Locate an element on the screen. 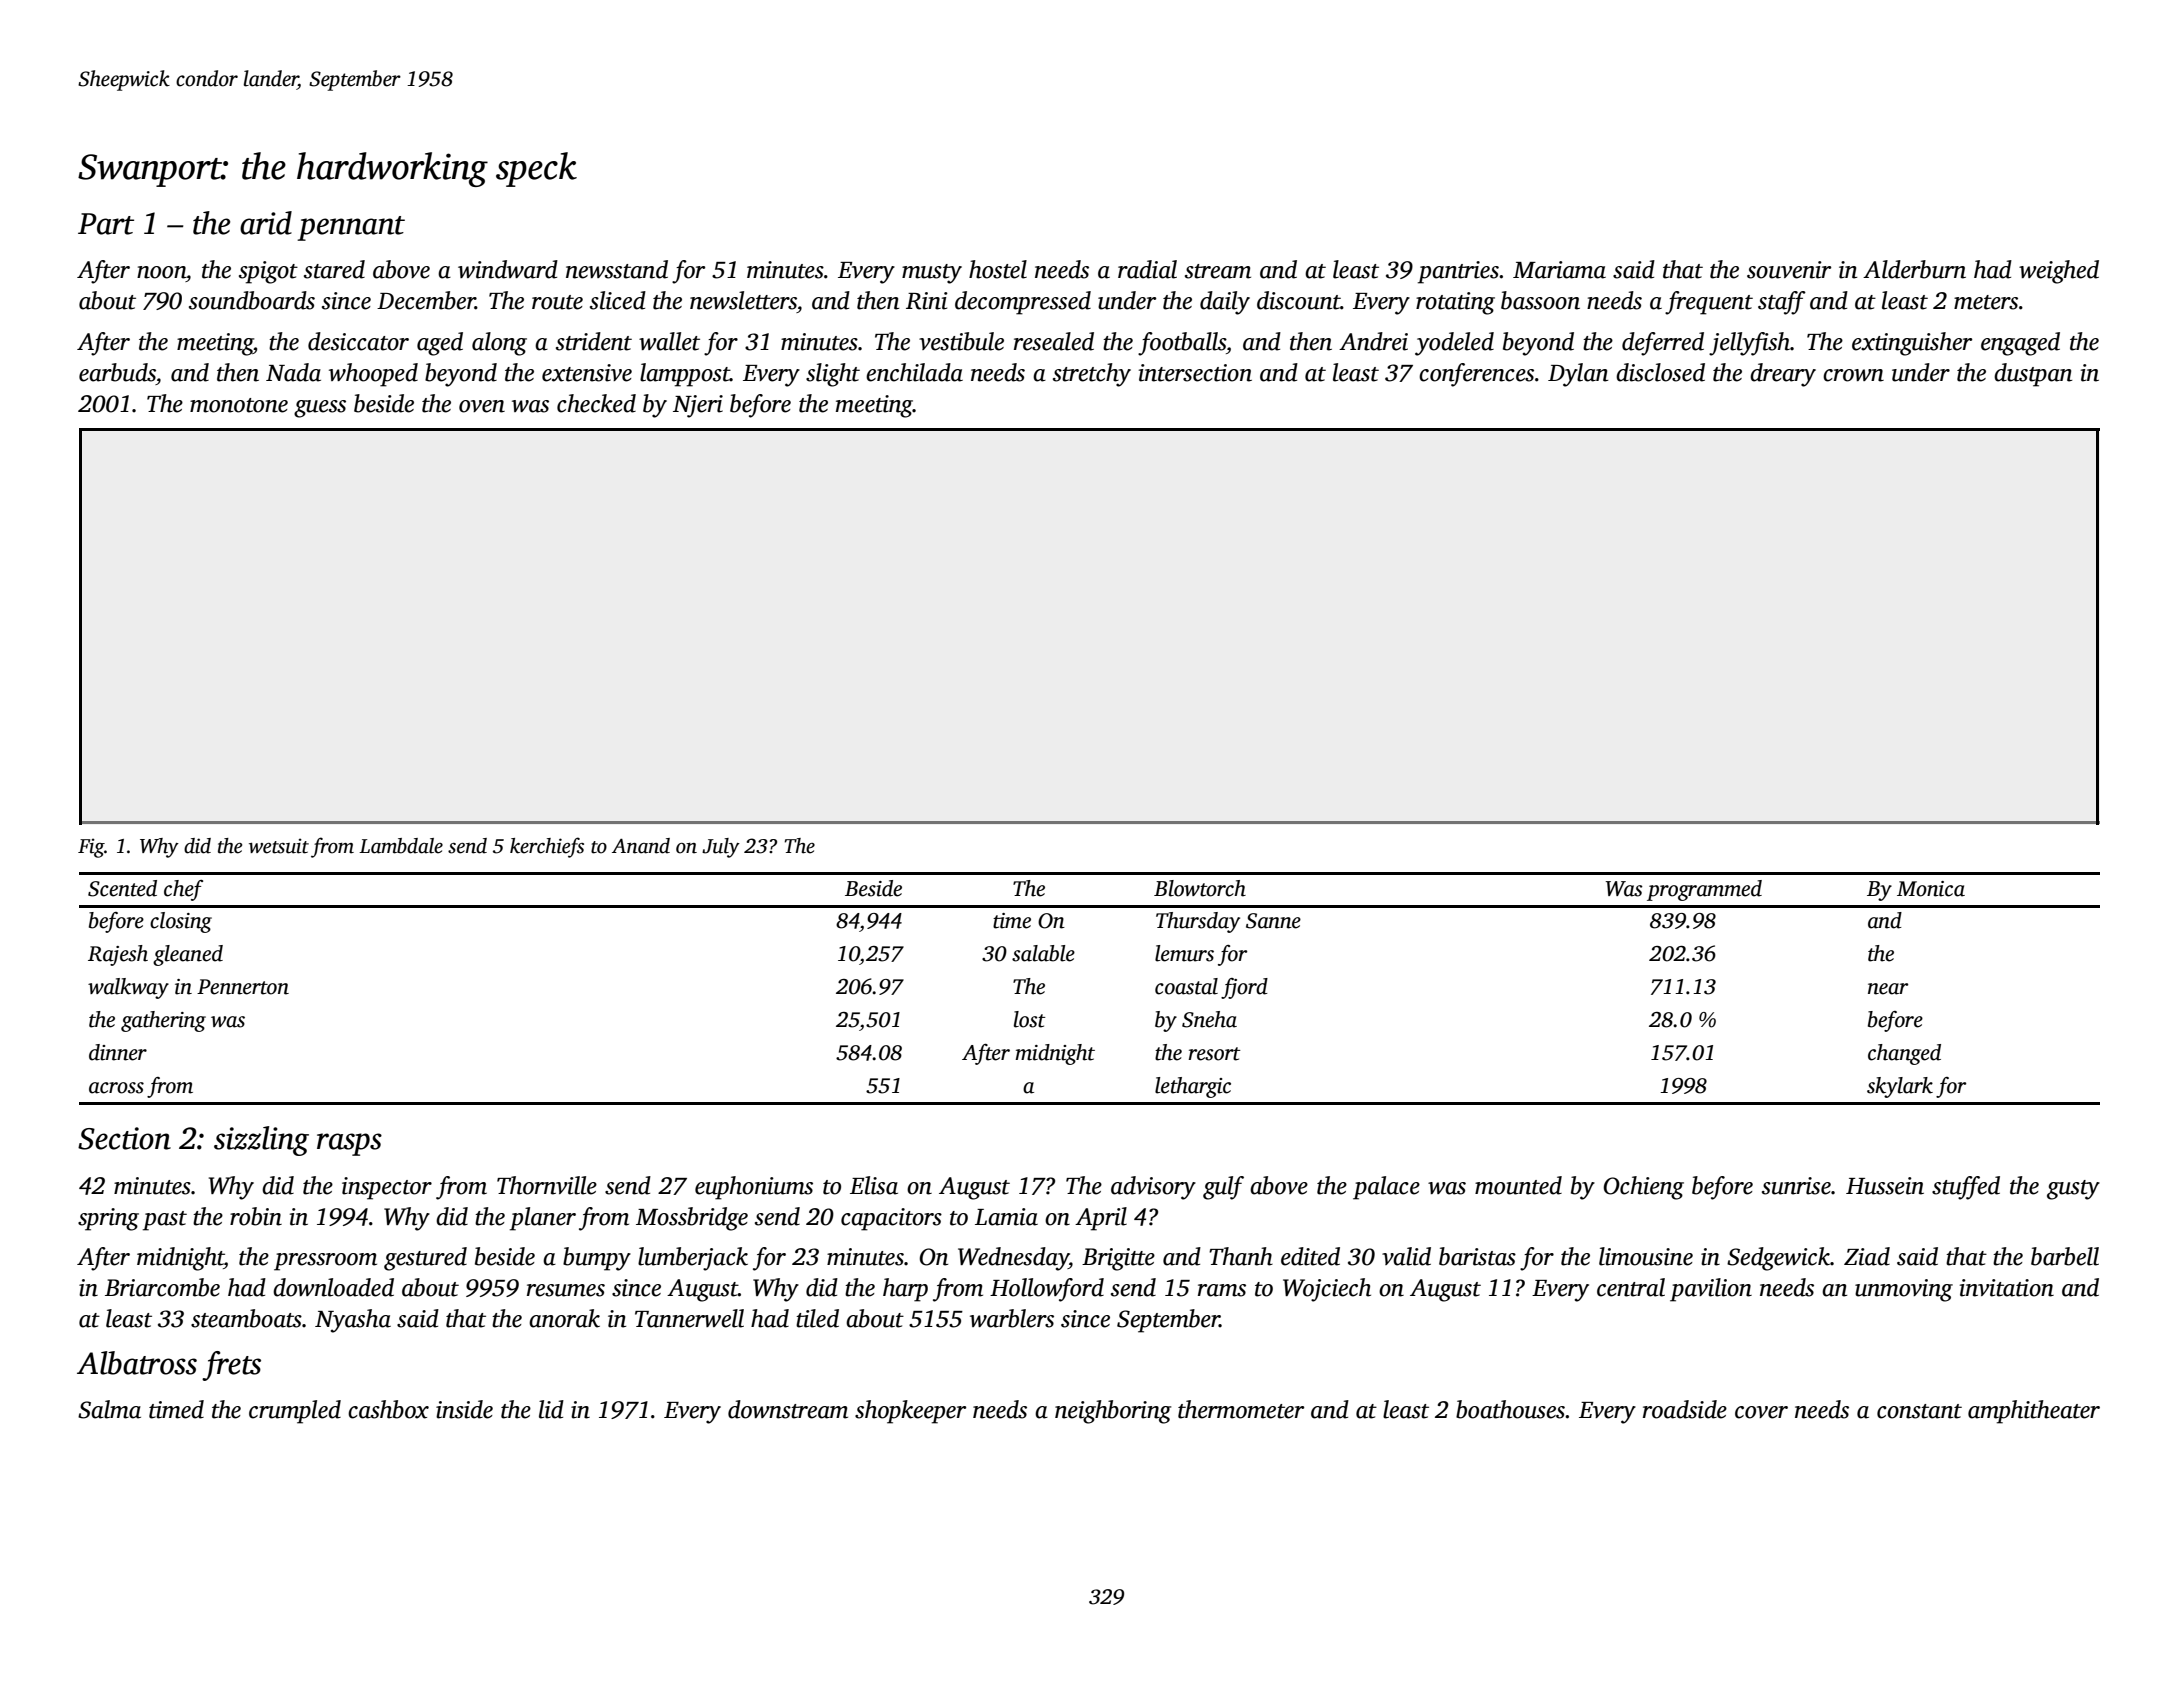  cover is located at coordinates (1761, 1412).
